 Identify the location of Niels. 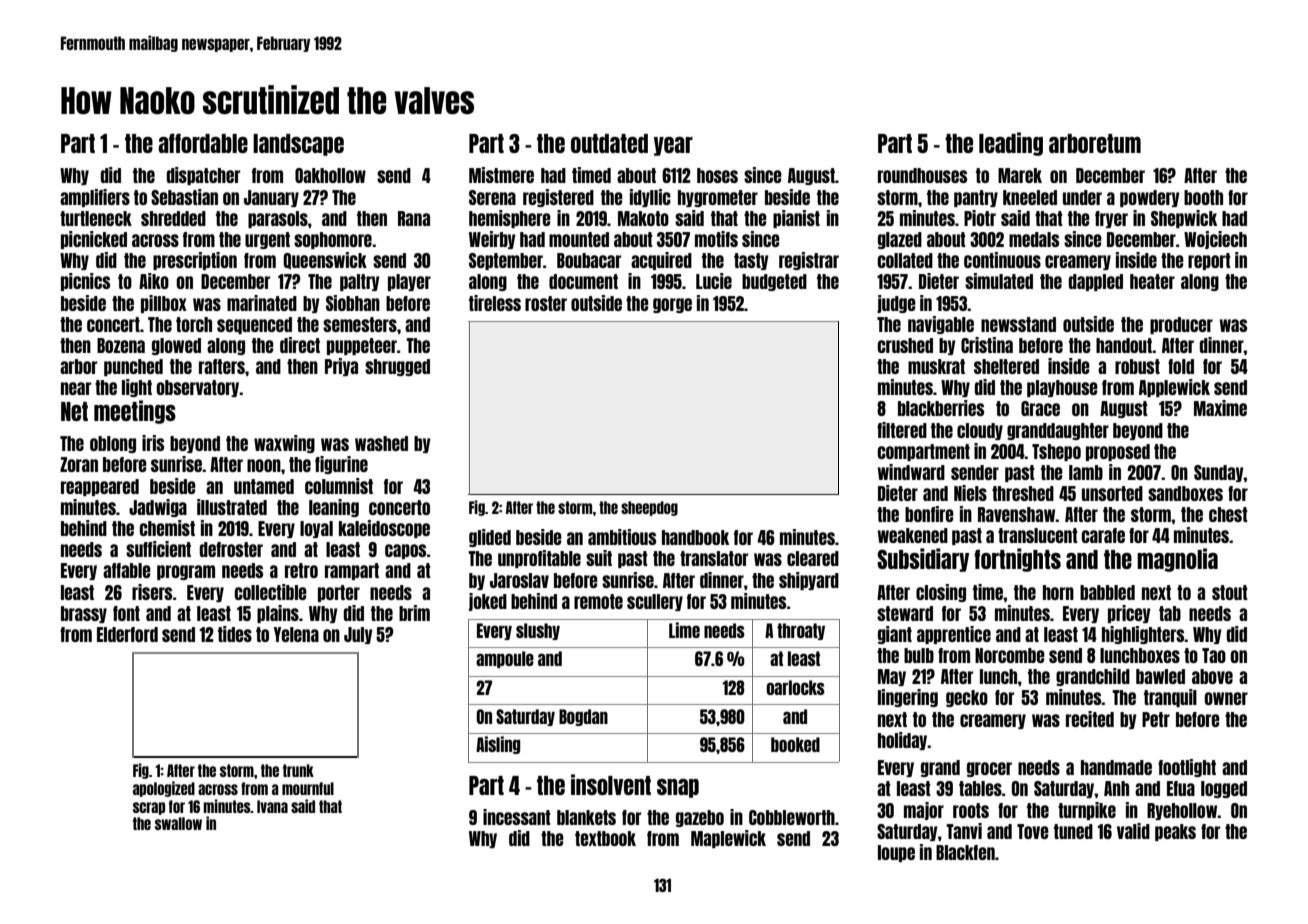
(970, 493).
